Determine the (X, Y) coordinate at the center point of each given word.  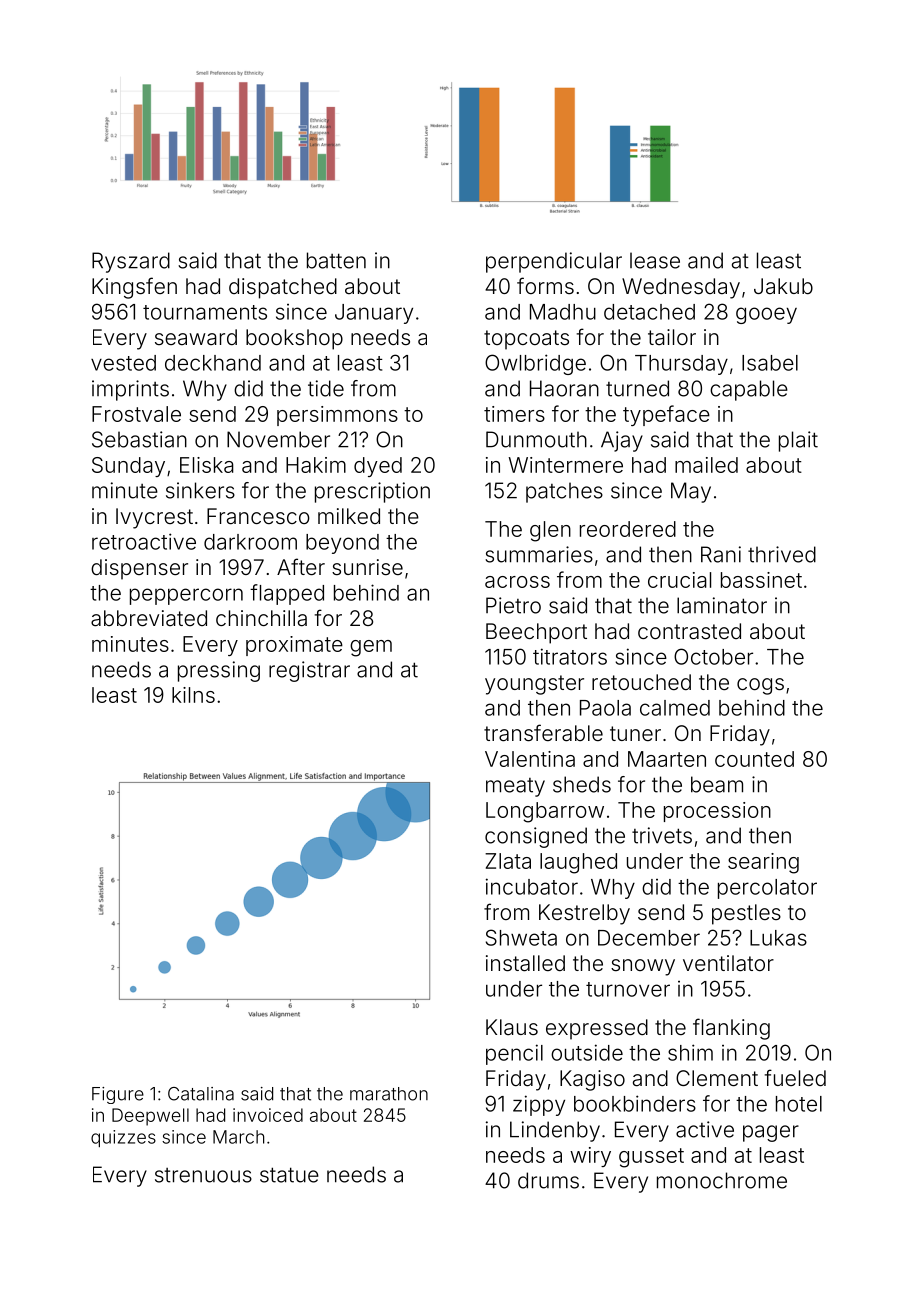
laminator (722, 605)
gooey (766, 315)
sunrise (367, 567)
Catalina (201, 1094)
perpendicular (554, 262)
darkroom (250, 542)
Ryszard (131, 262)
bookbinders (635, 1103)
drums (548, 1180)
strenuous (203, 1175)
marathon (389, 1094)
